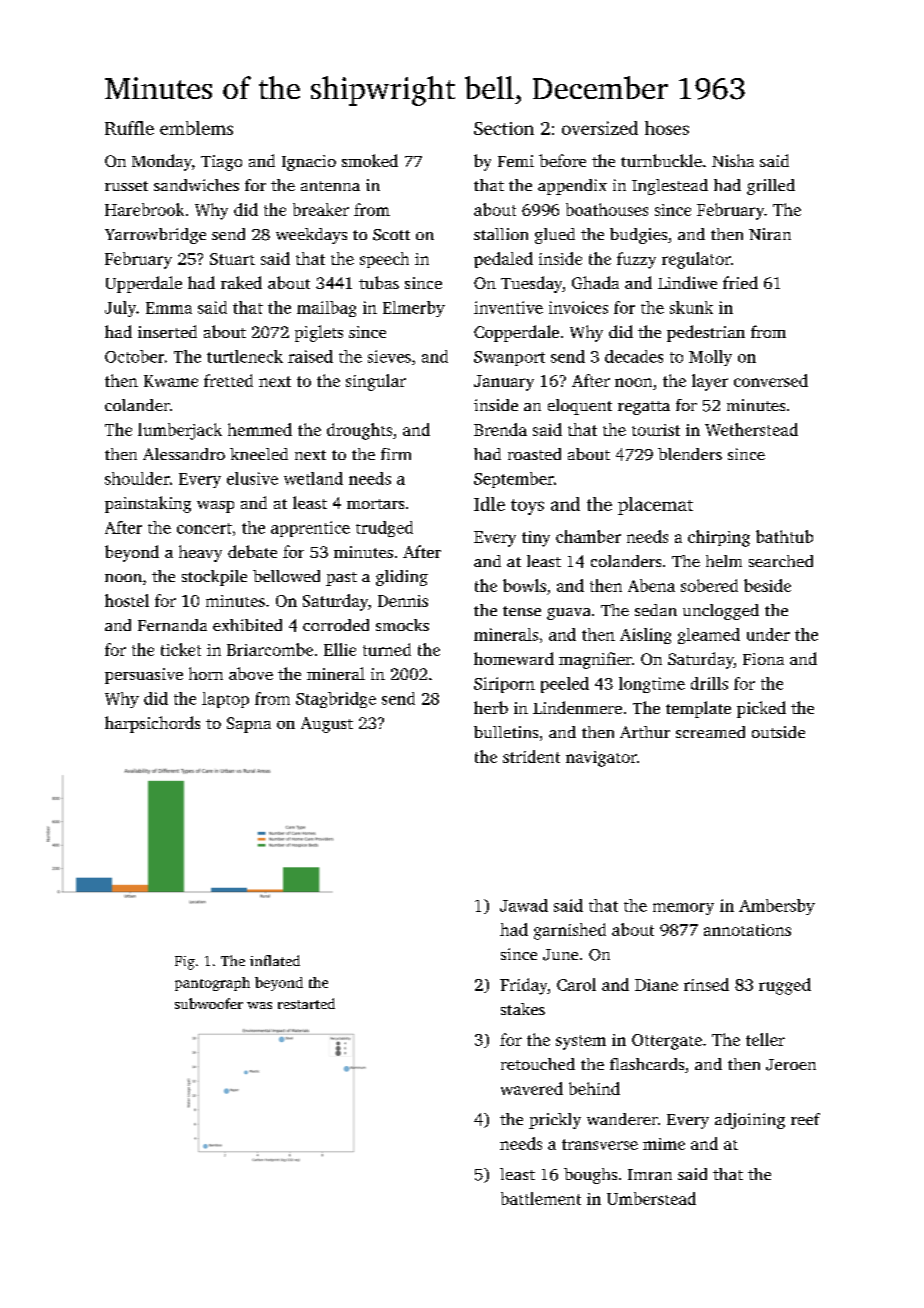 The height and width of the document is (1308, 924). I want to click on laptop, so click(225, 700).
